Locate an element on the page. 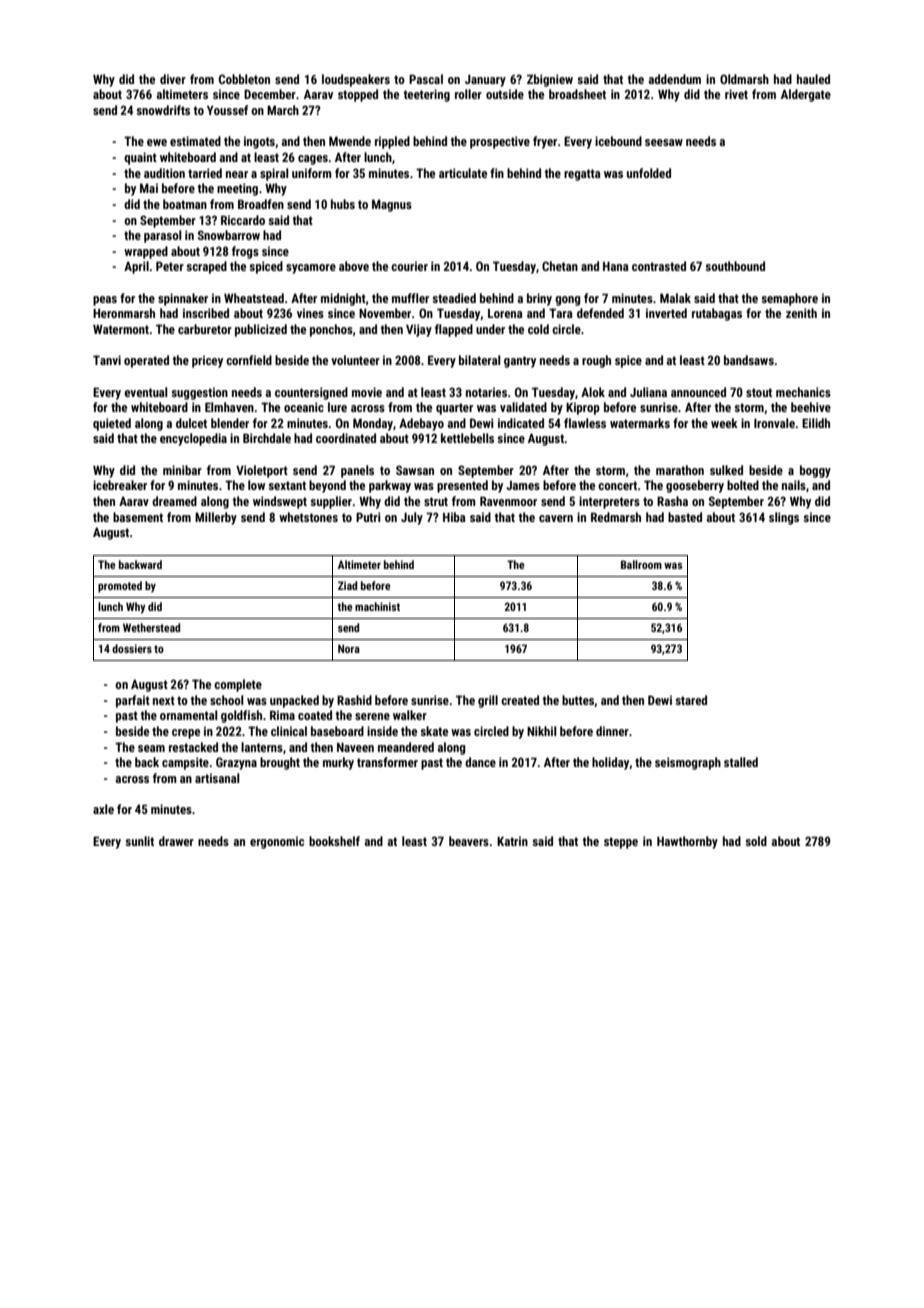  Ballroom is located at coordinates (641, 564).
